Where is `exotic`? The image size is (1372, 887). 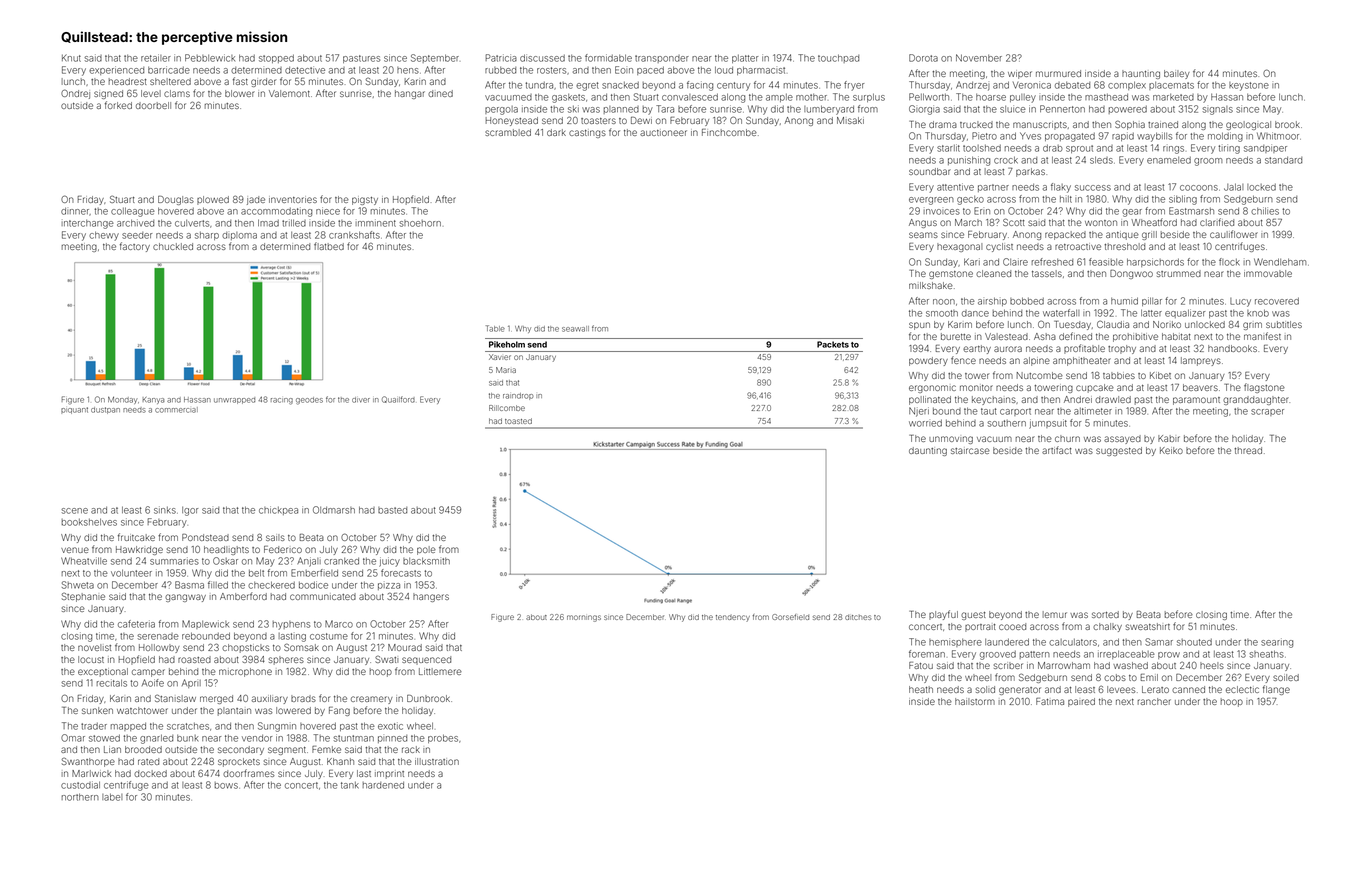 exotic is located at coordinates (390, 726).
